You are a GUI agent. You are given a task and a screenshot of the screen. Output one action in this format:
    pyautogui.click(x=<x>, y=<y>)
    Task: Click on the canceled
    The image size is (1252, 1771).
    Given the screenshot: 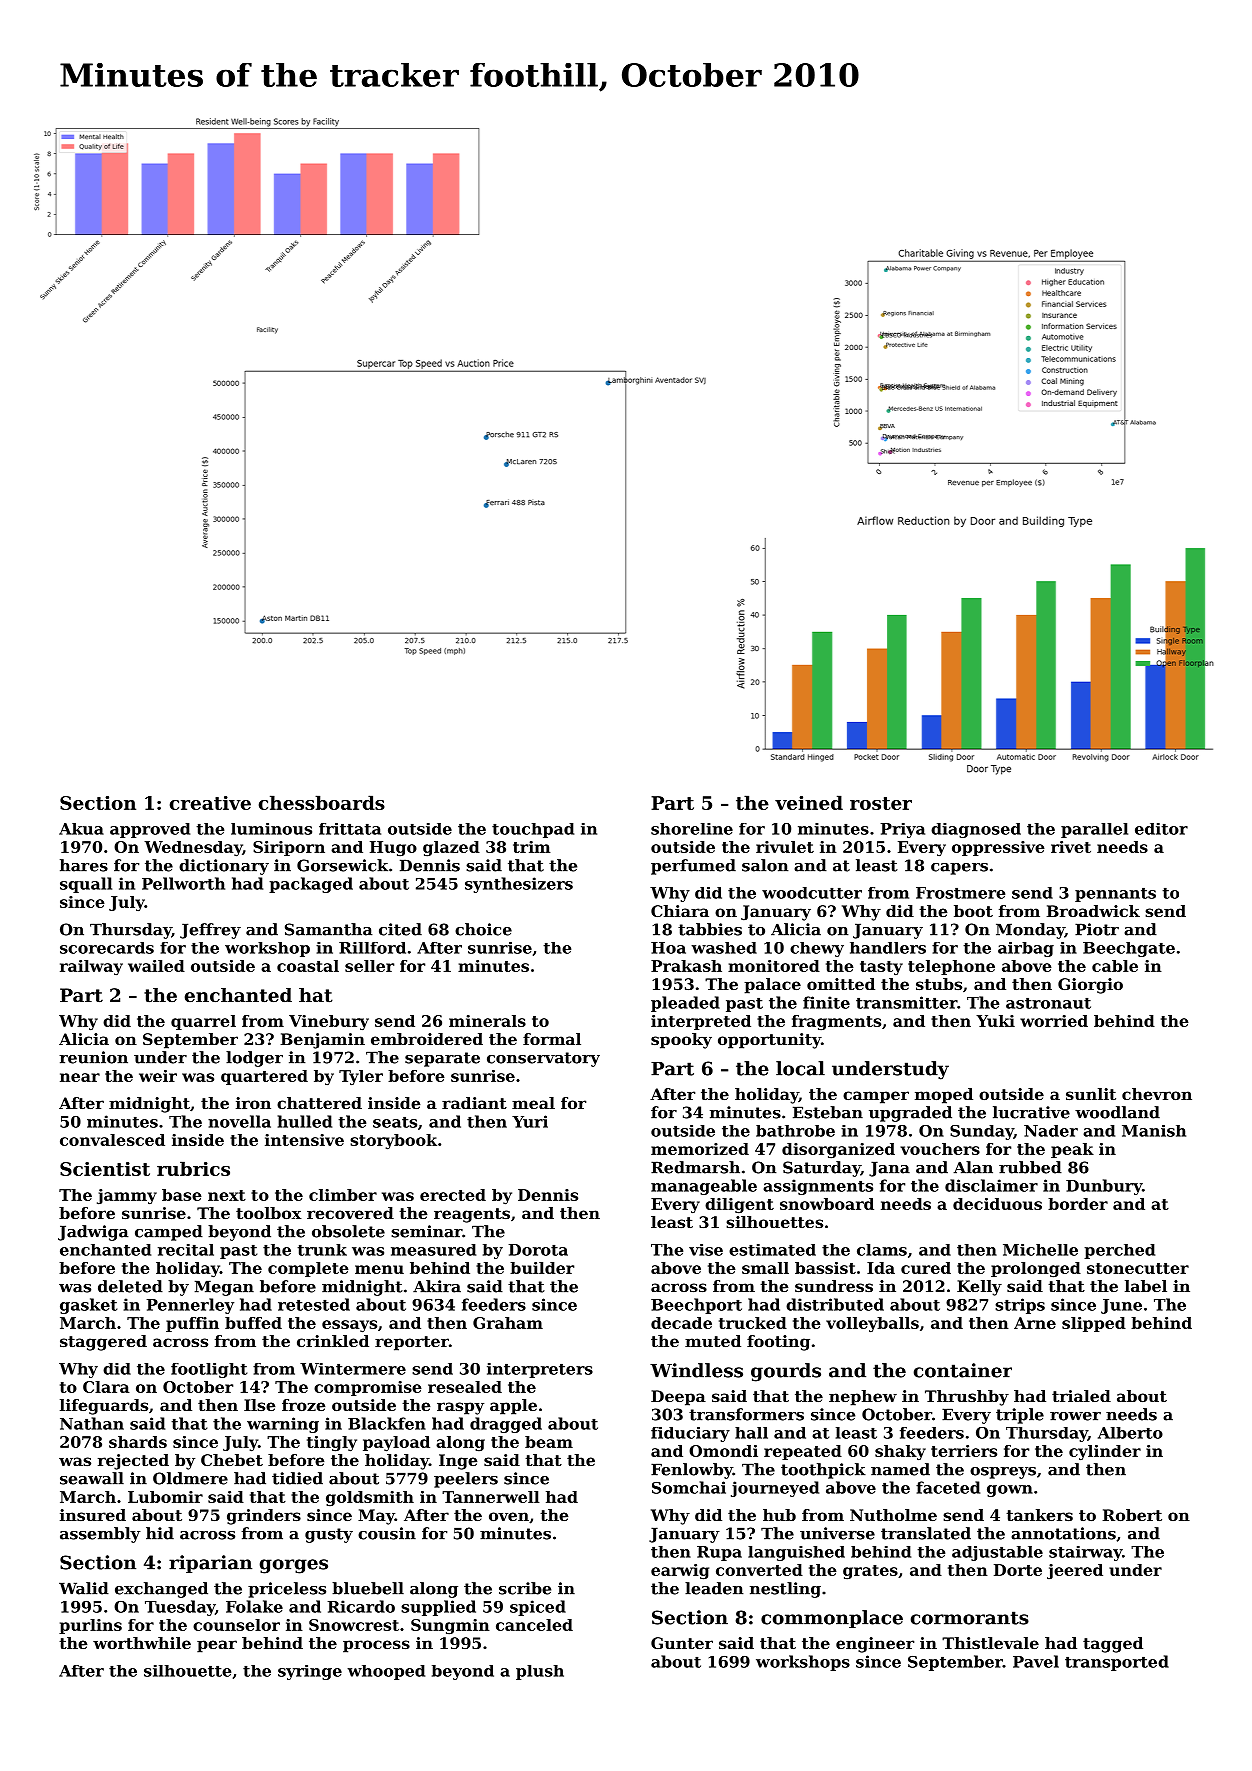 What is the action you would take?
    pyautogui.click(x=534, y=1625)
